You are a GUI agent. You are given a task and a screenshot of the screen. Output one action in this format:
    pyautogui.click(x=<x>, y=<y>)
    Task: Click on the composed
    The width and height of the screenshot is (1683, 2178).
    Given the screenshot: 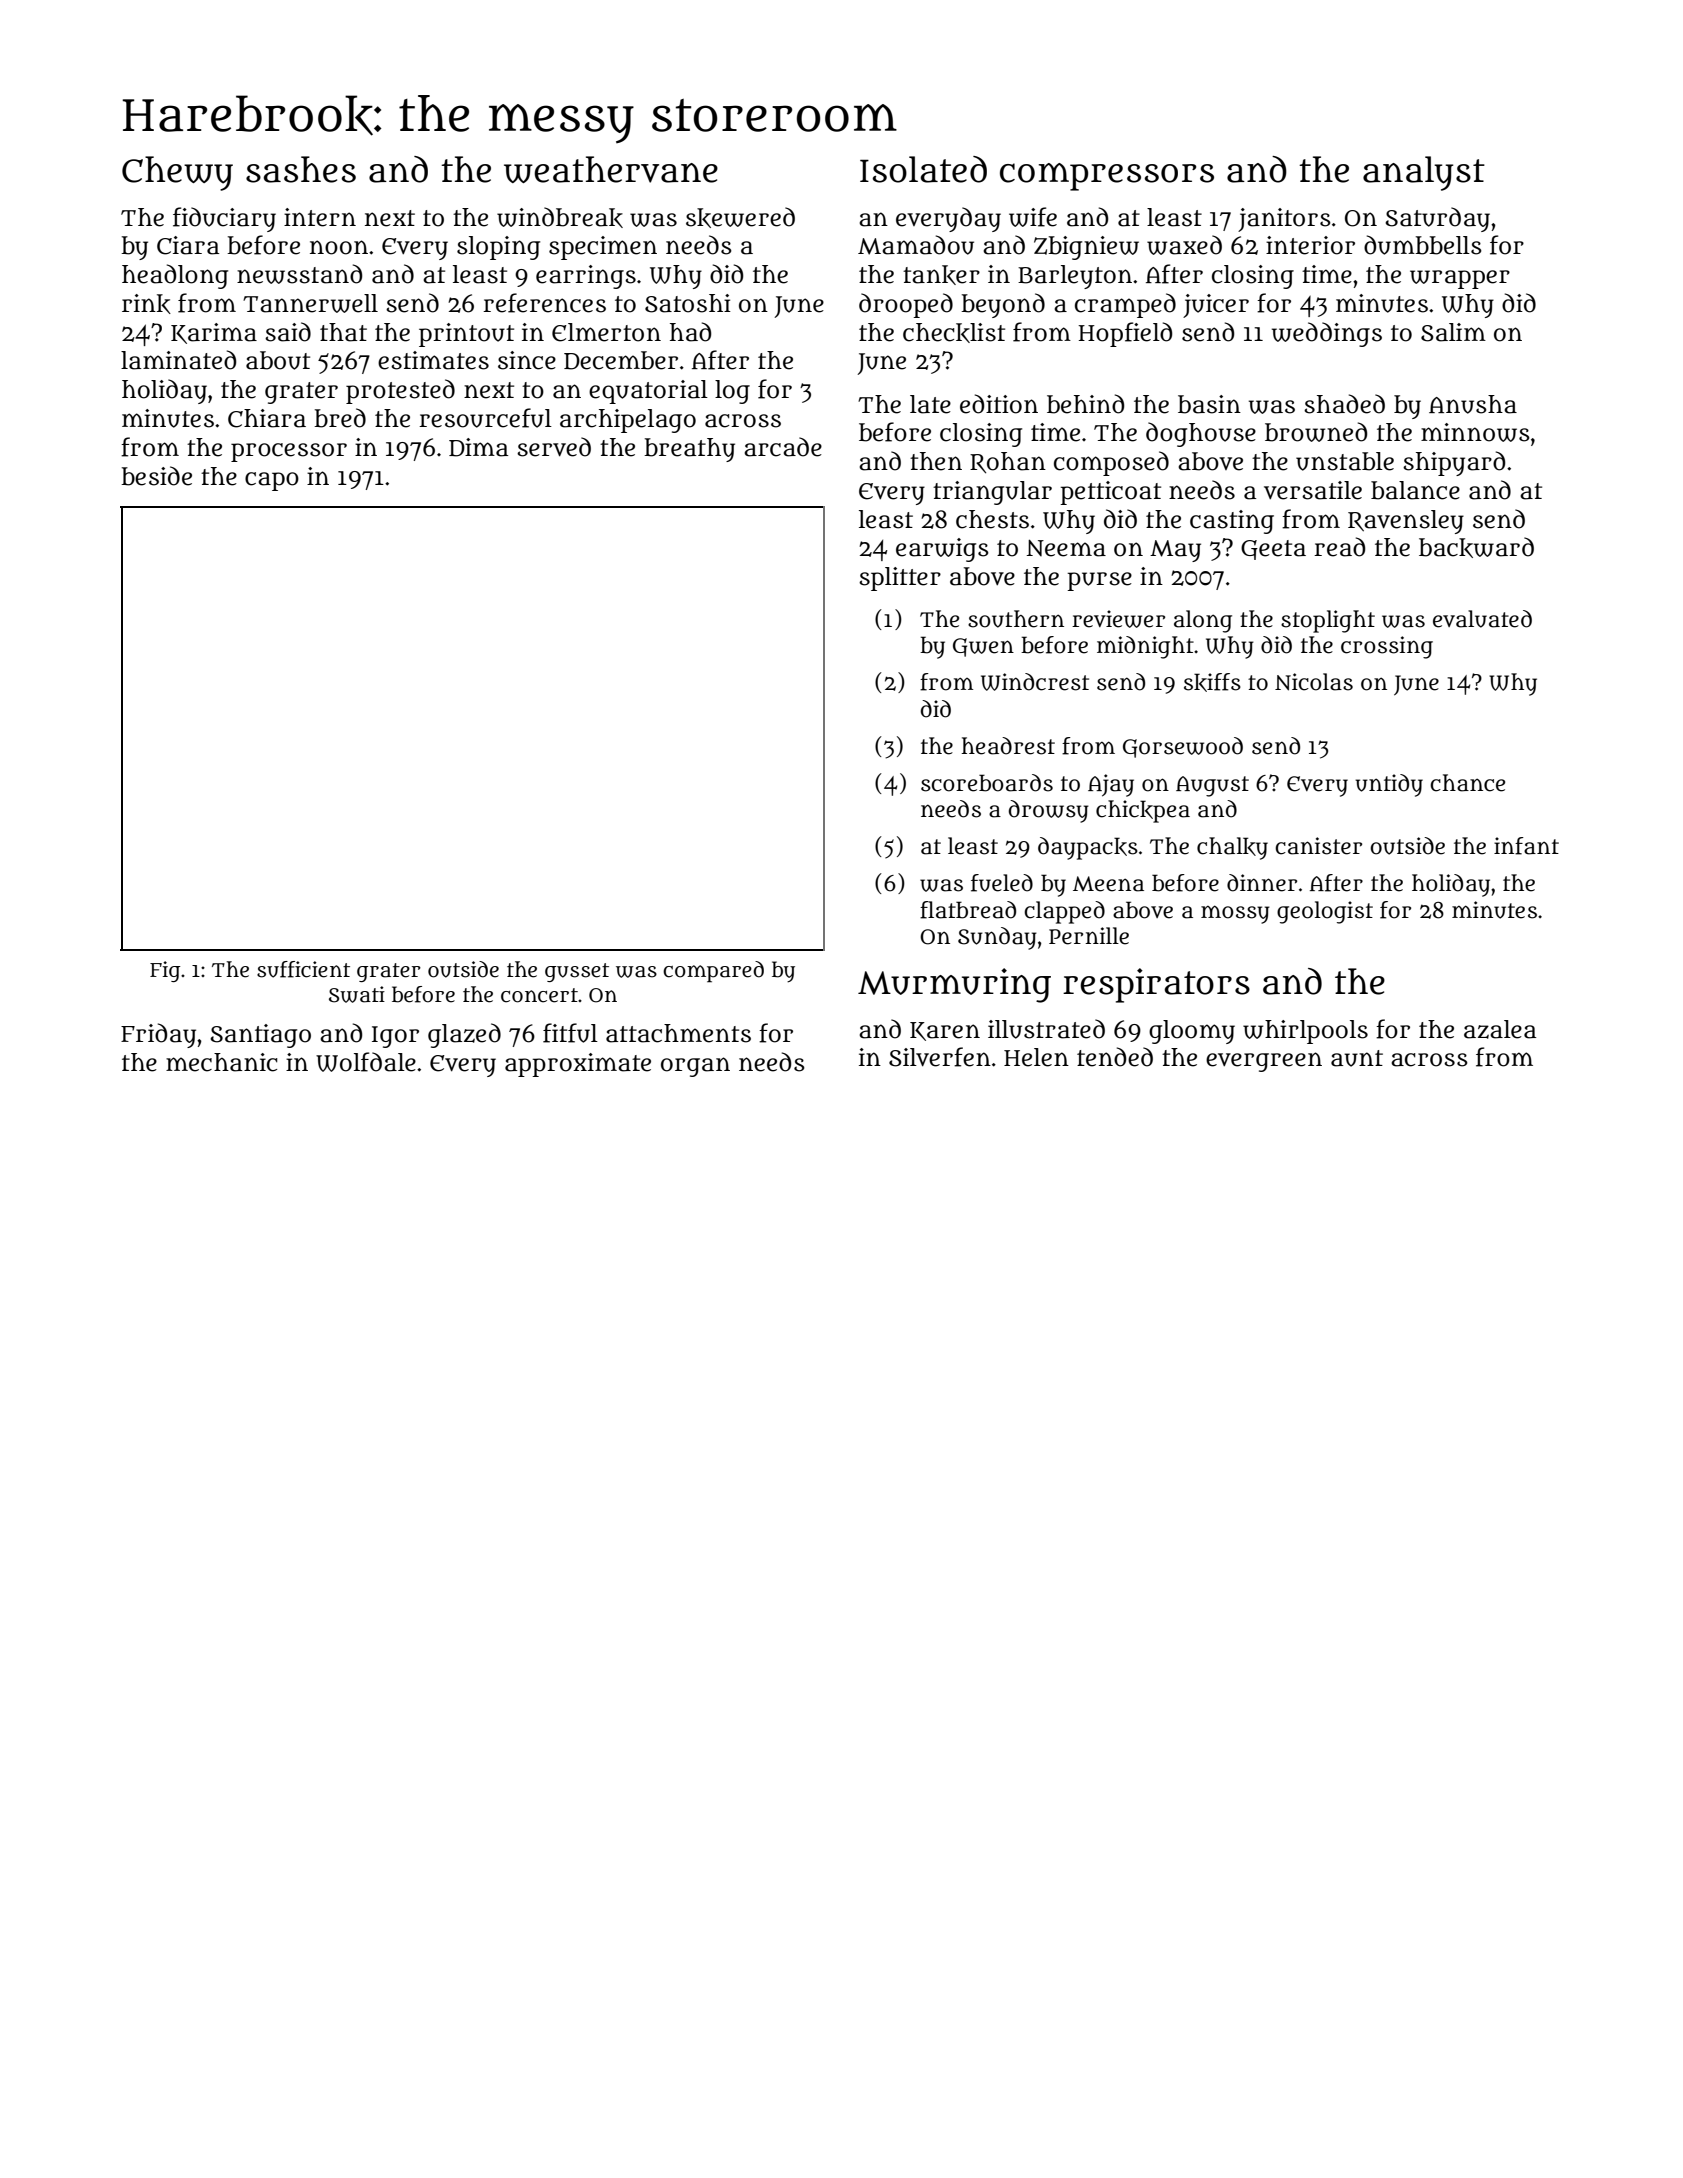 What is the action you would take?
    pyautogui.click(x=1111, y=463)
